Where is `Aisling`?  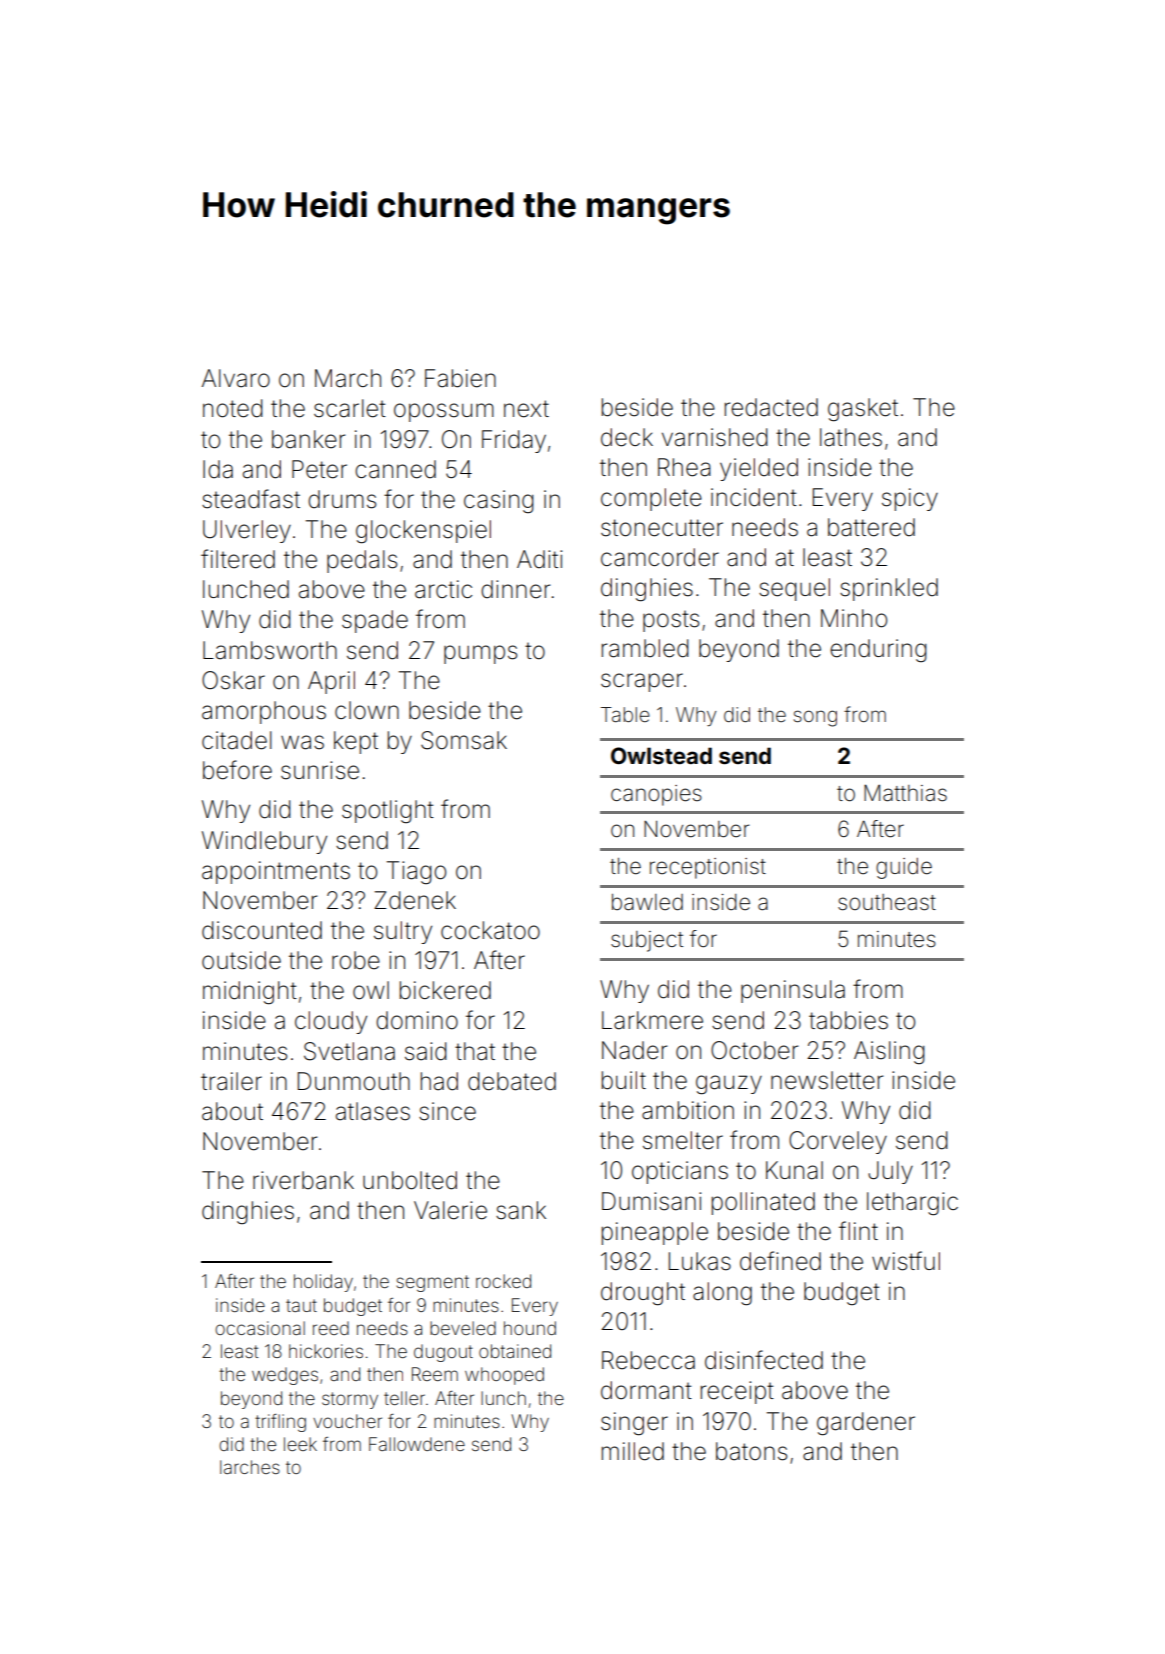
Aisling is located at coordinates (889, 1052).
